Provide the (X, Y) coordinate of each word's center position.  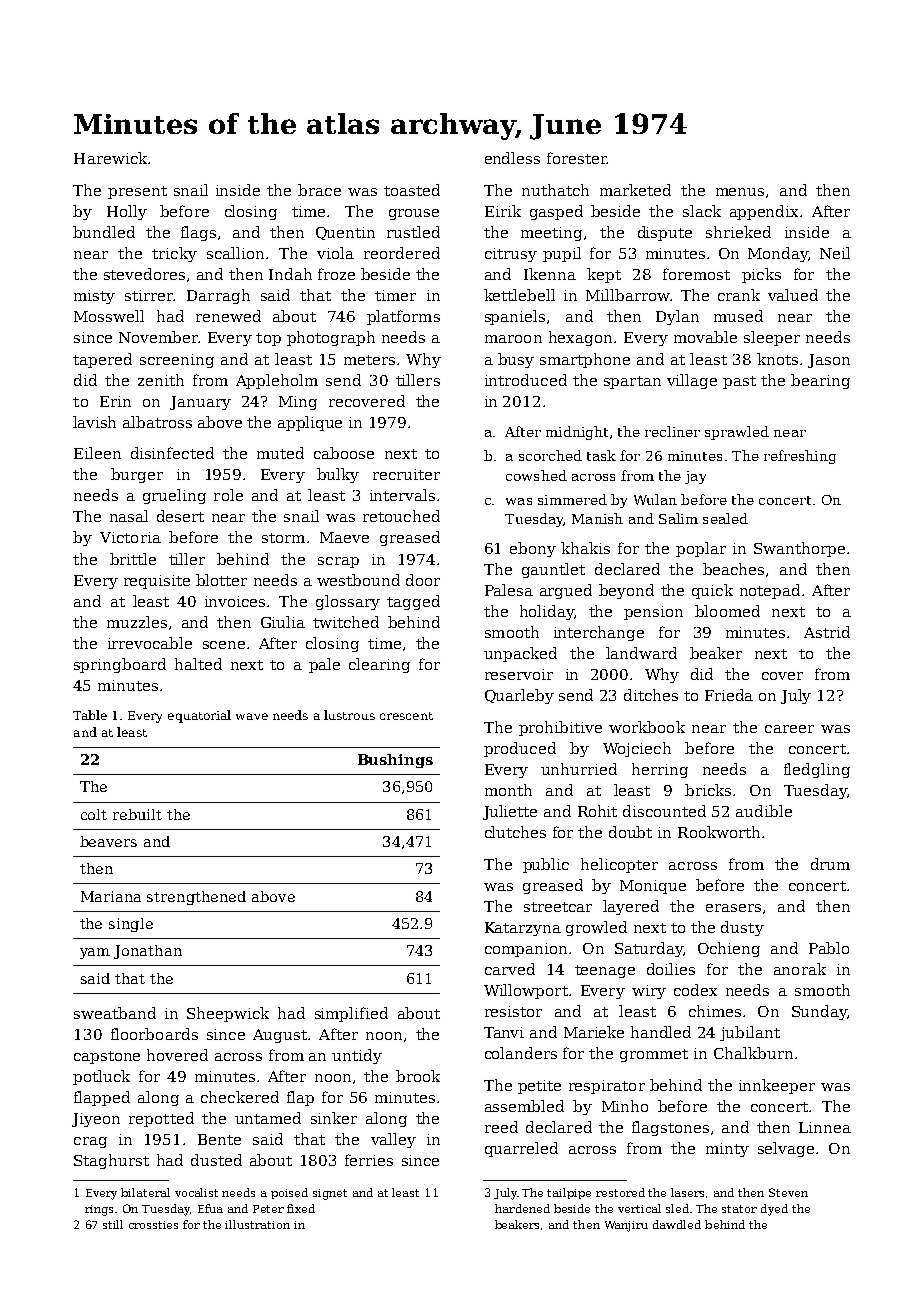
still (113, 1224)
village (692, 381)
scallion (235, 253)
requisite (157, 582)
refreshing (800, 457)
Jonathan (148, 952)
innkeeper (777, 1086)
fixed (301, 1208)
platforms (403, 317)
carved (510, 969)
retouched (401, 516)
